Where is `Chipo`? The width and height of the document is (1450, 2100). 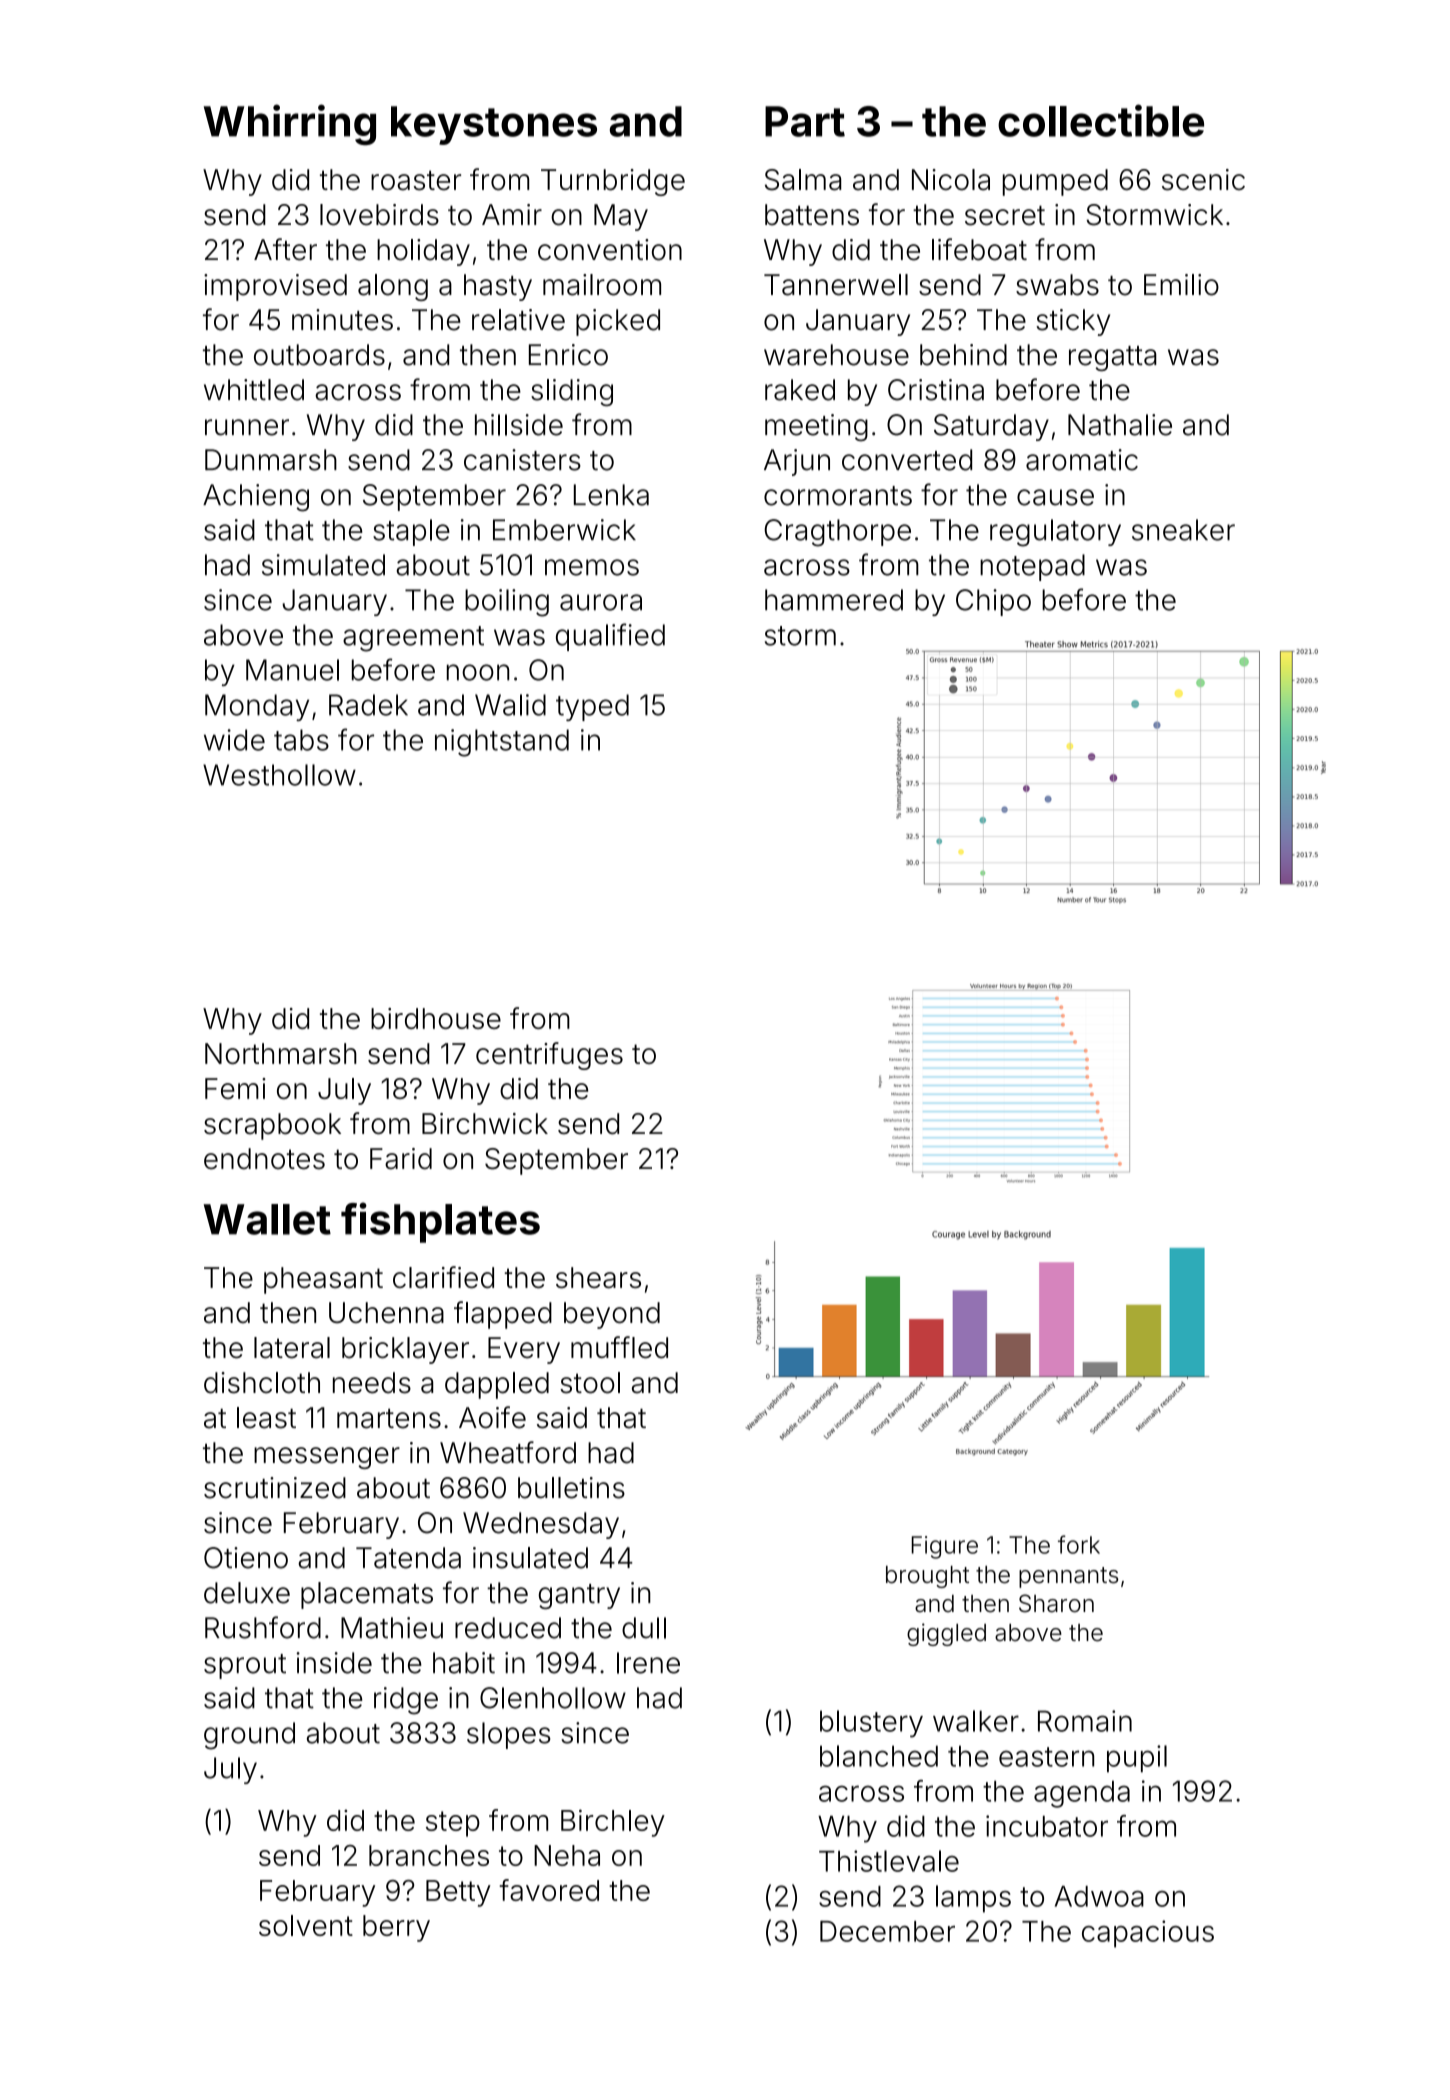
Chipo is located at coordinates (993, 602).
